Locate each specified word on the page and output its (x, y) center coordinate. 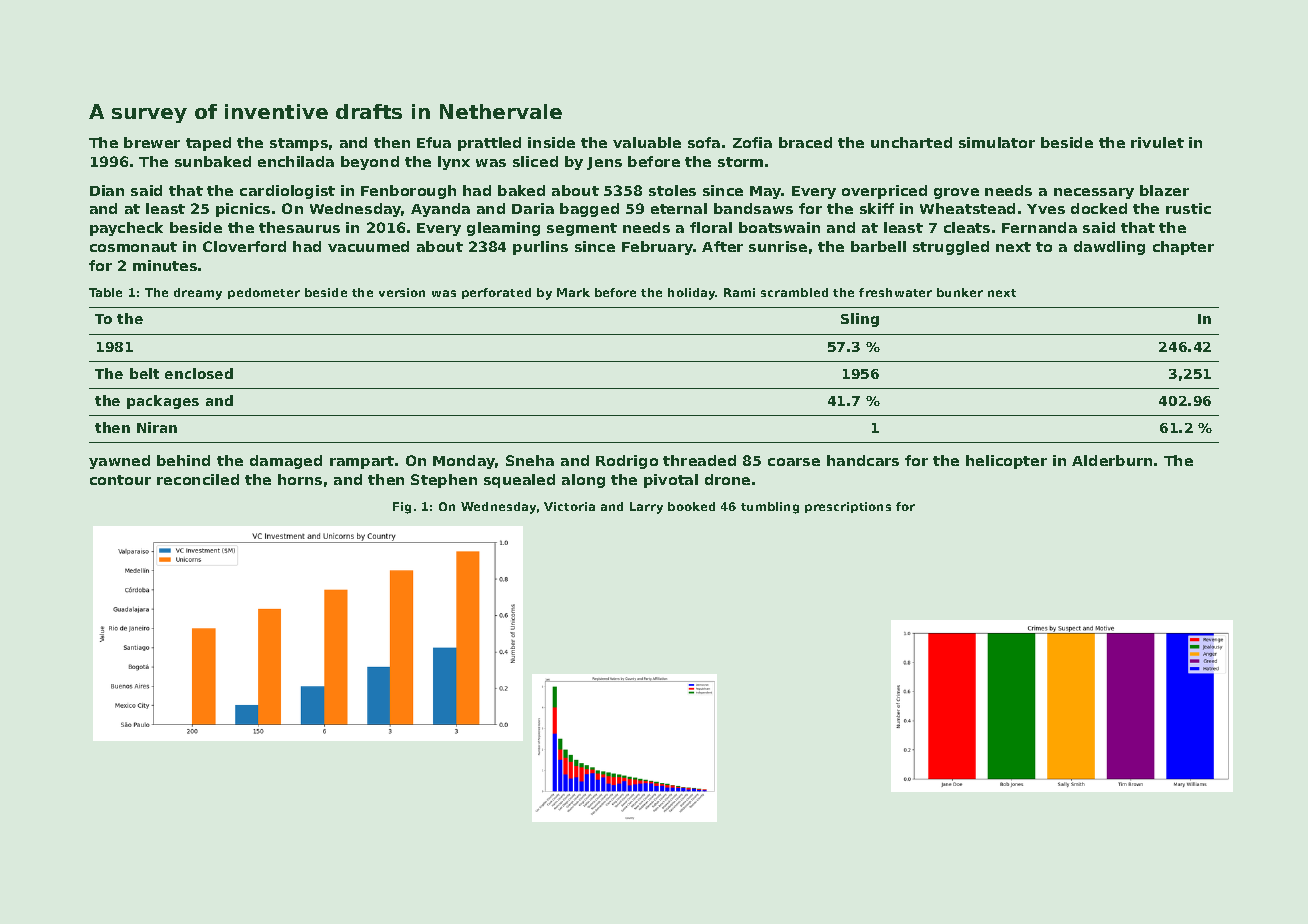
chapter (1183, 248)
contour (120, 480)
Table (105, 292)
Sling (860, 320)
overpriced (884, 192)
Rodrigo (627, 462)
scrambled (794, 292)
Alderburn (1112, 460)
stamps (299, 144)
